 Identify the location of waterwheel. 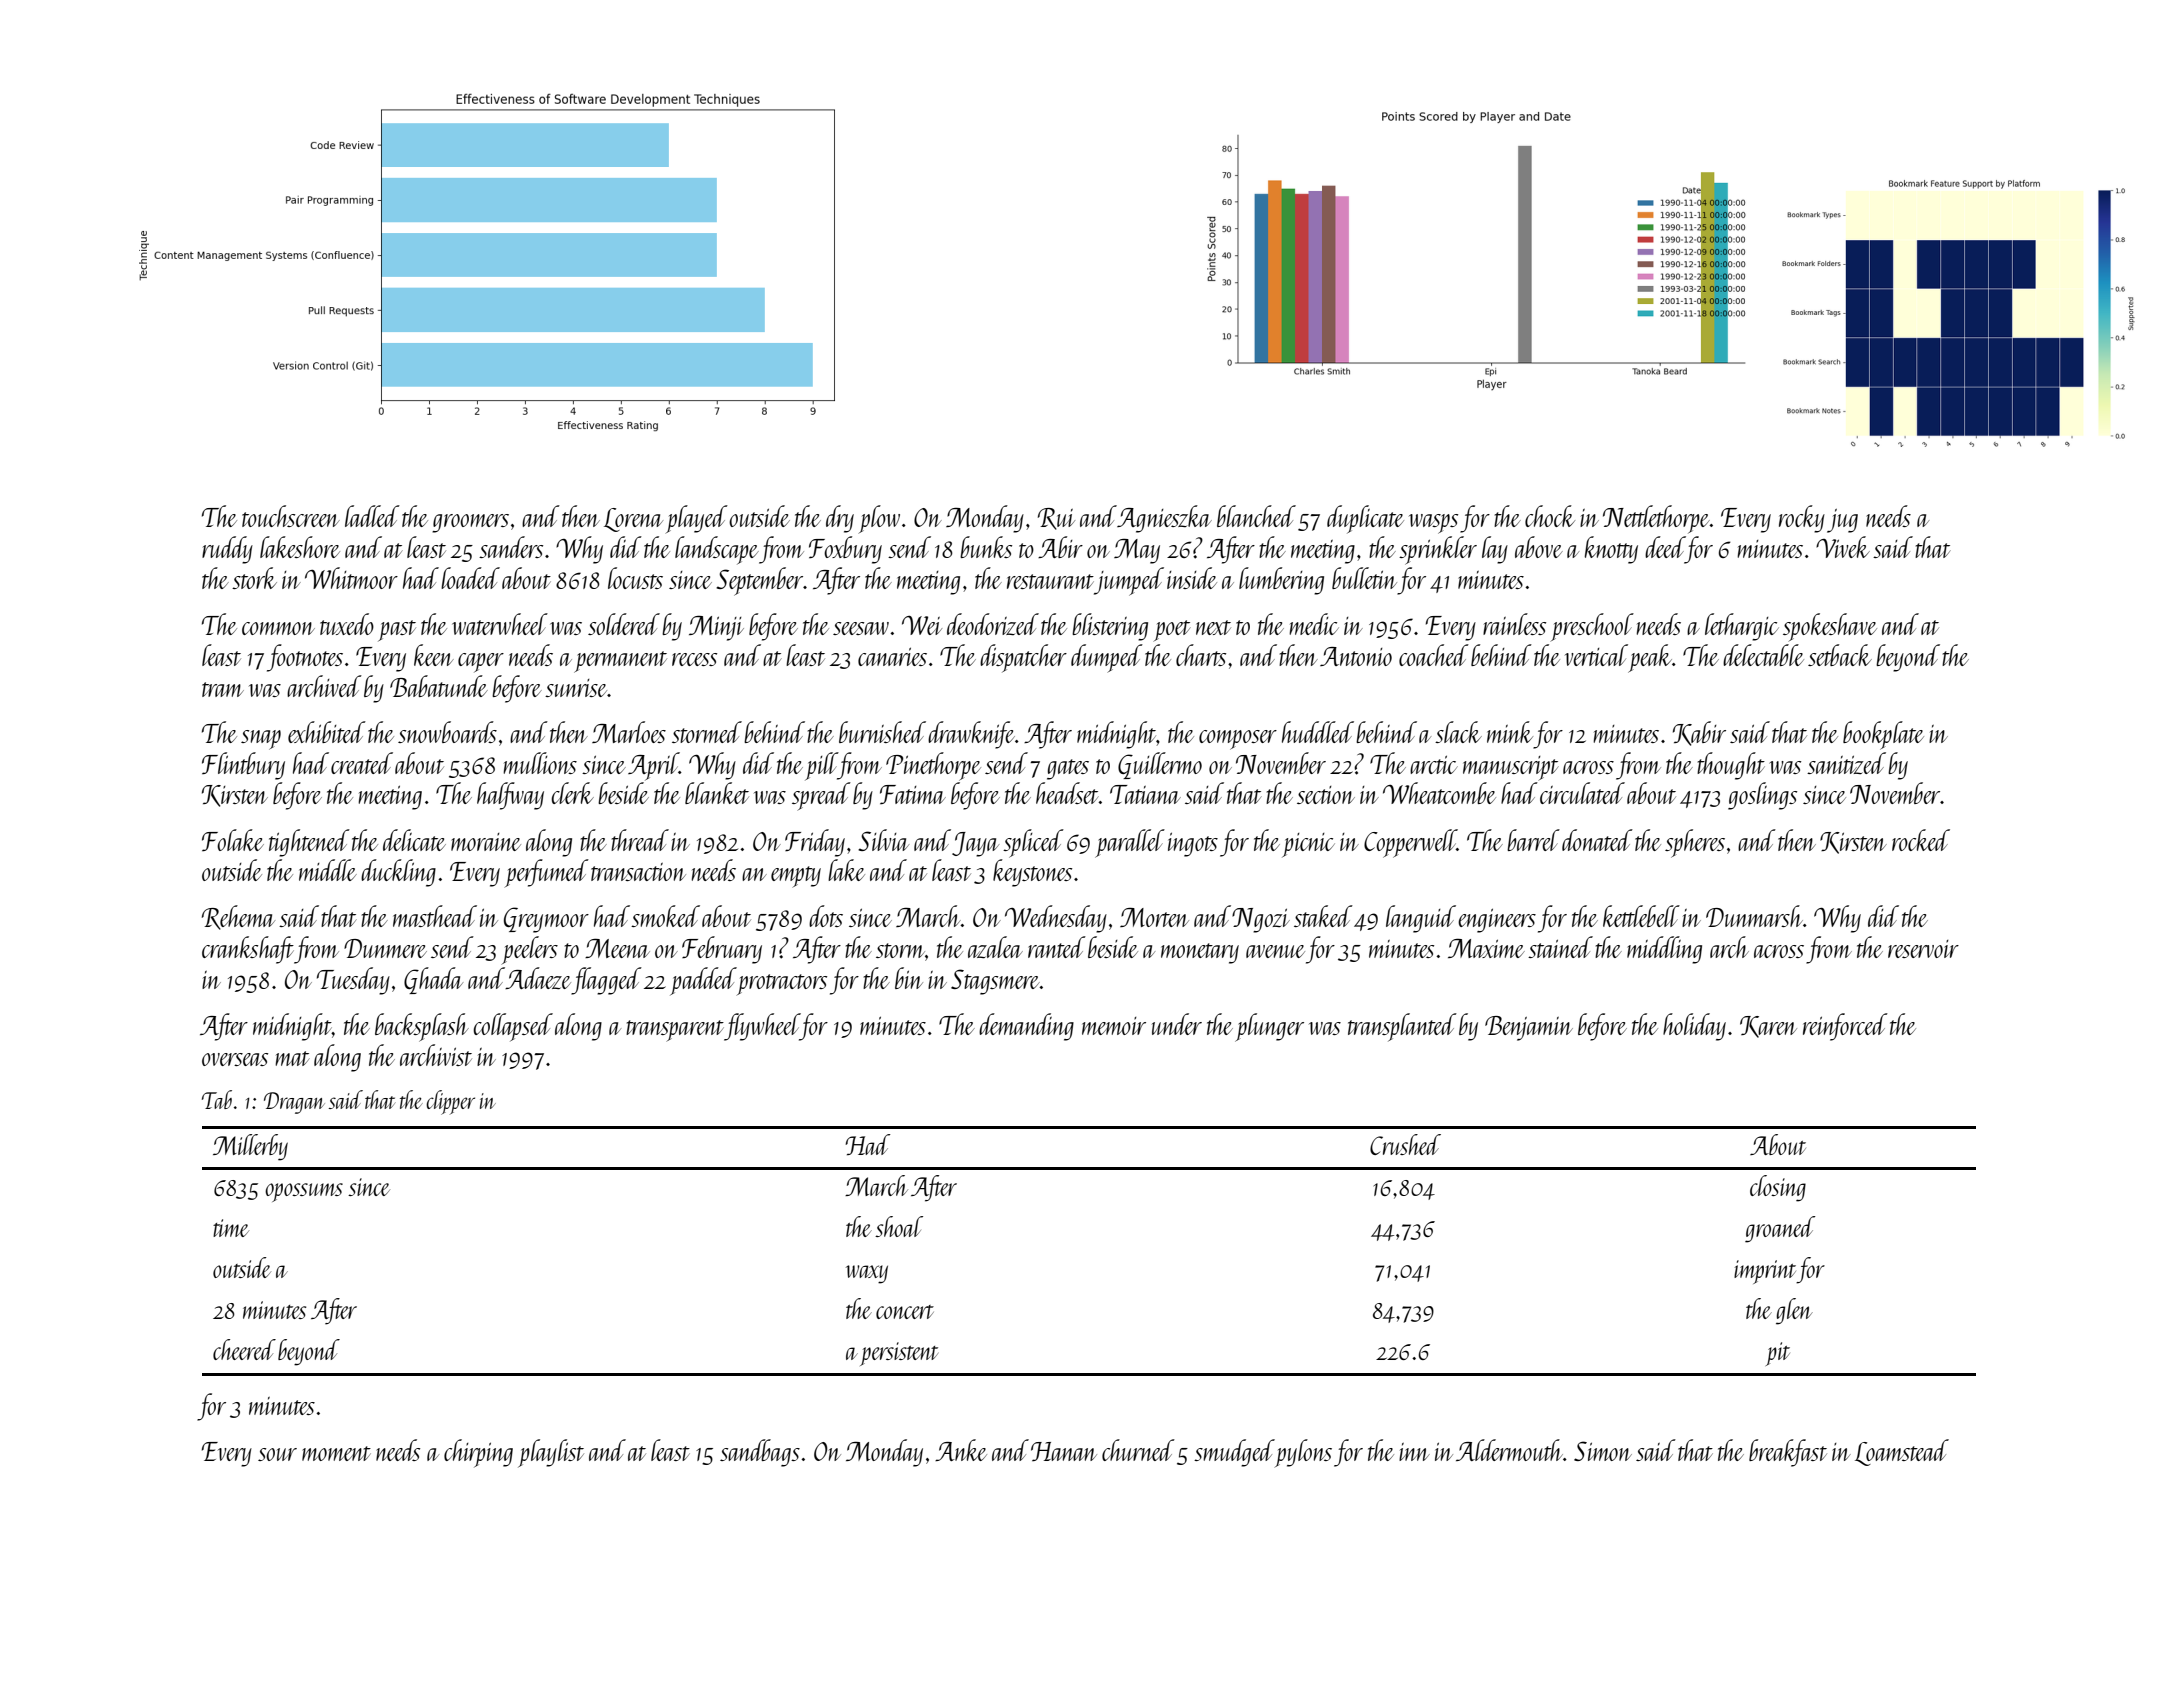
(500, 624).
